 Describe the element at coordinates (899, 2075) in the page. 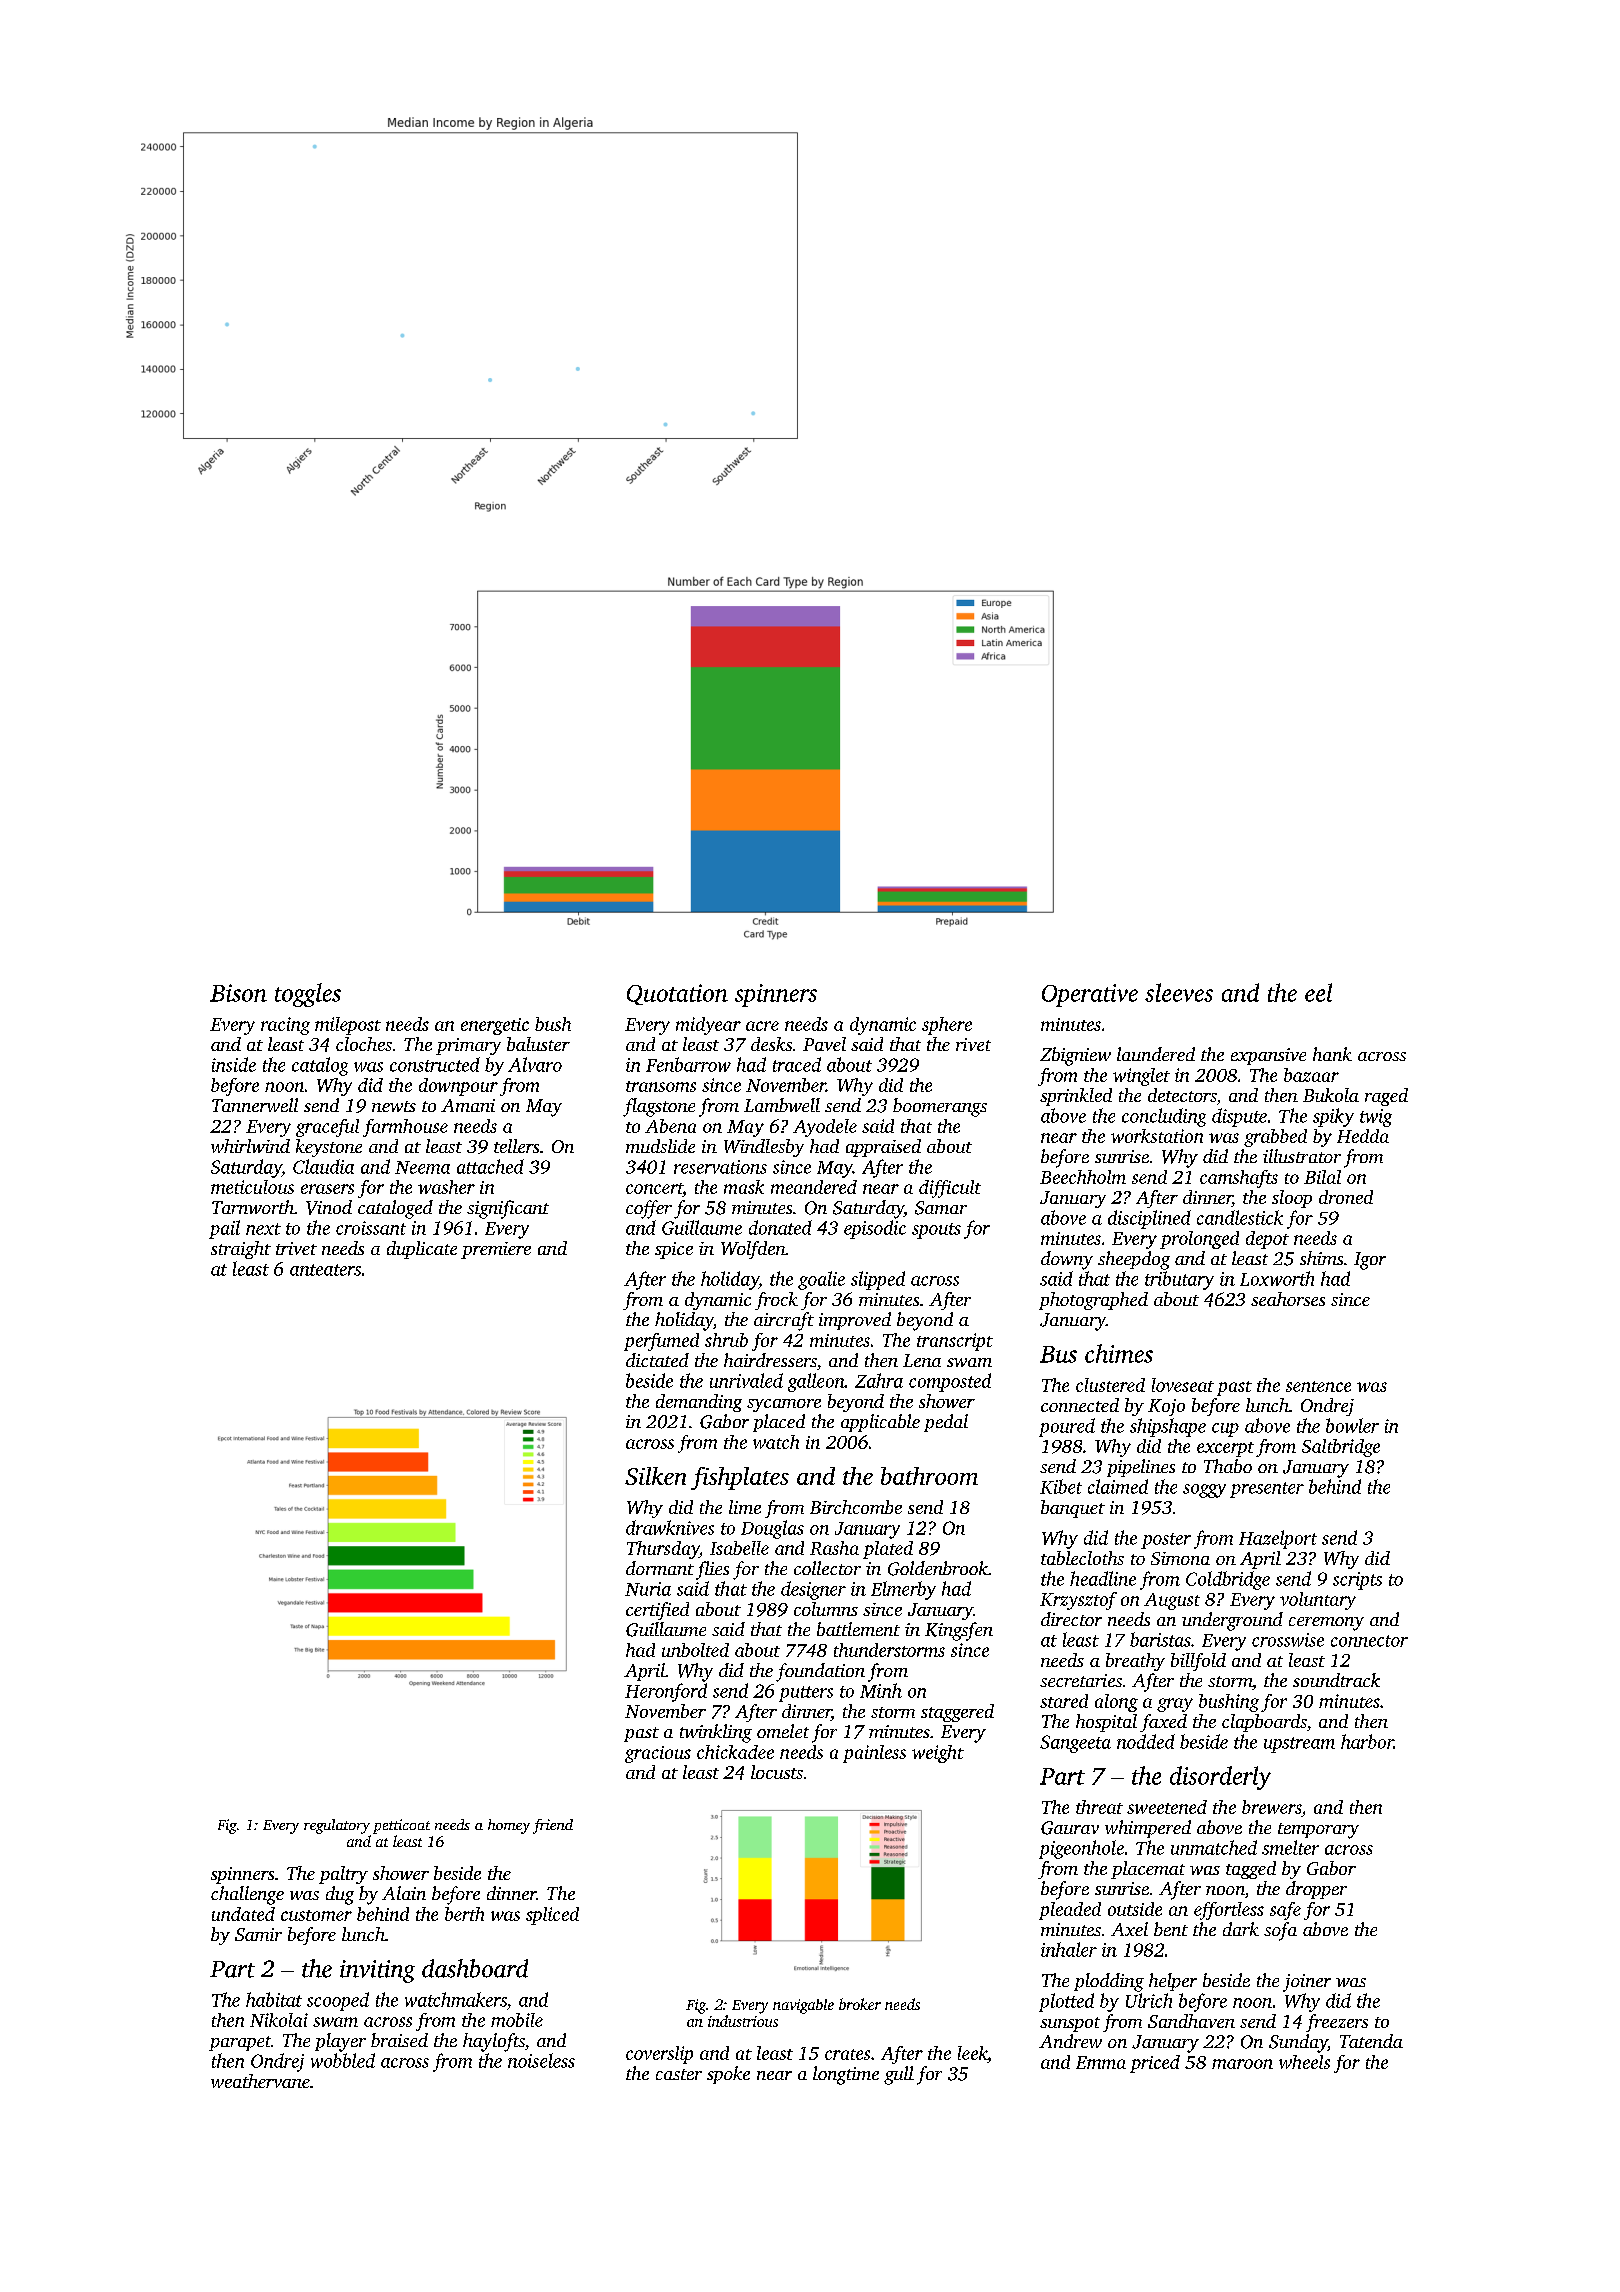

I see `gull` at that location.
